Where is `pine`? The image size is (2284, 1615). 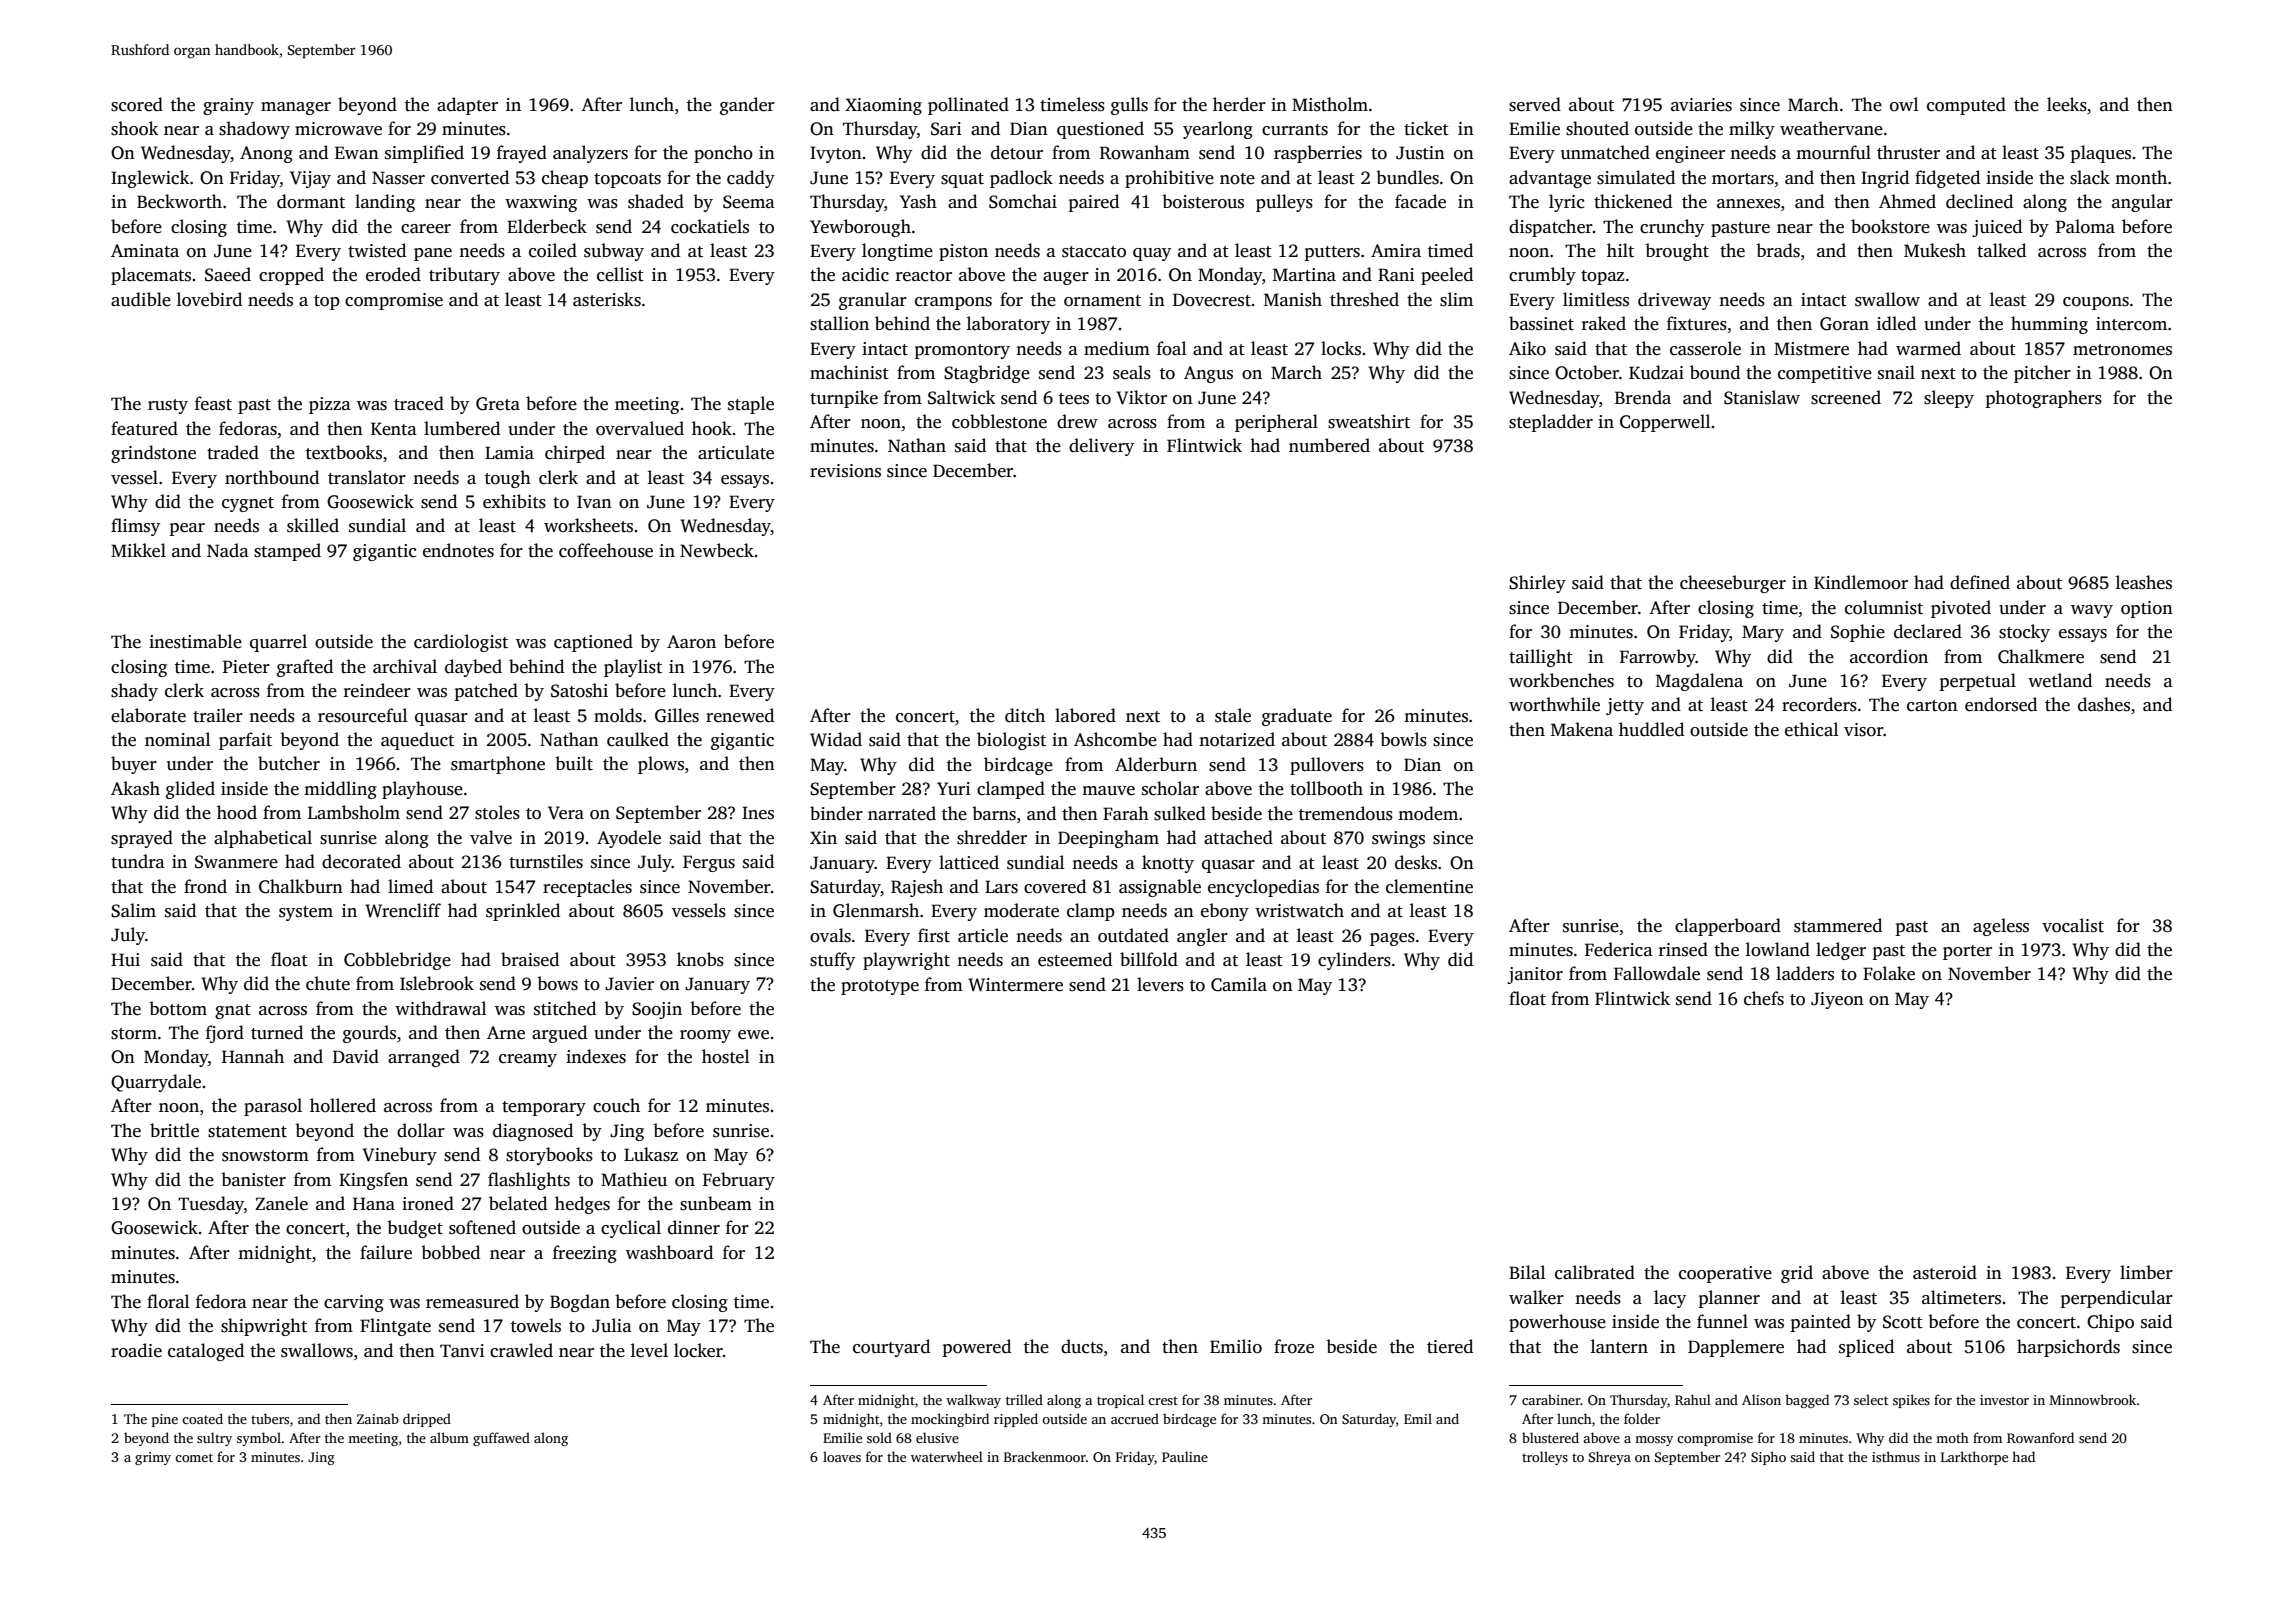 pine is located at coordinates (165, 1420).
